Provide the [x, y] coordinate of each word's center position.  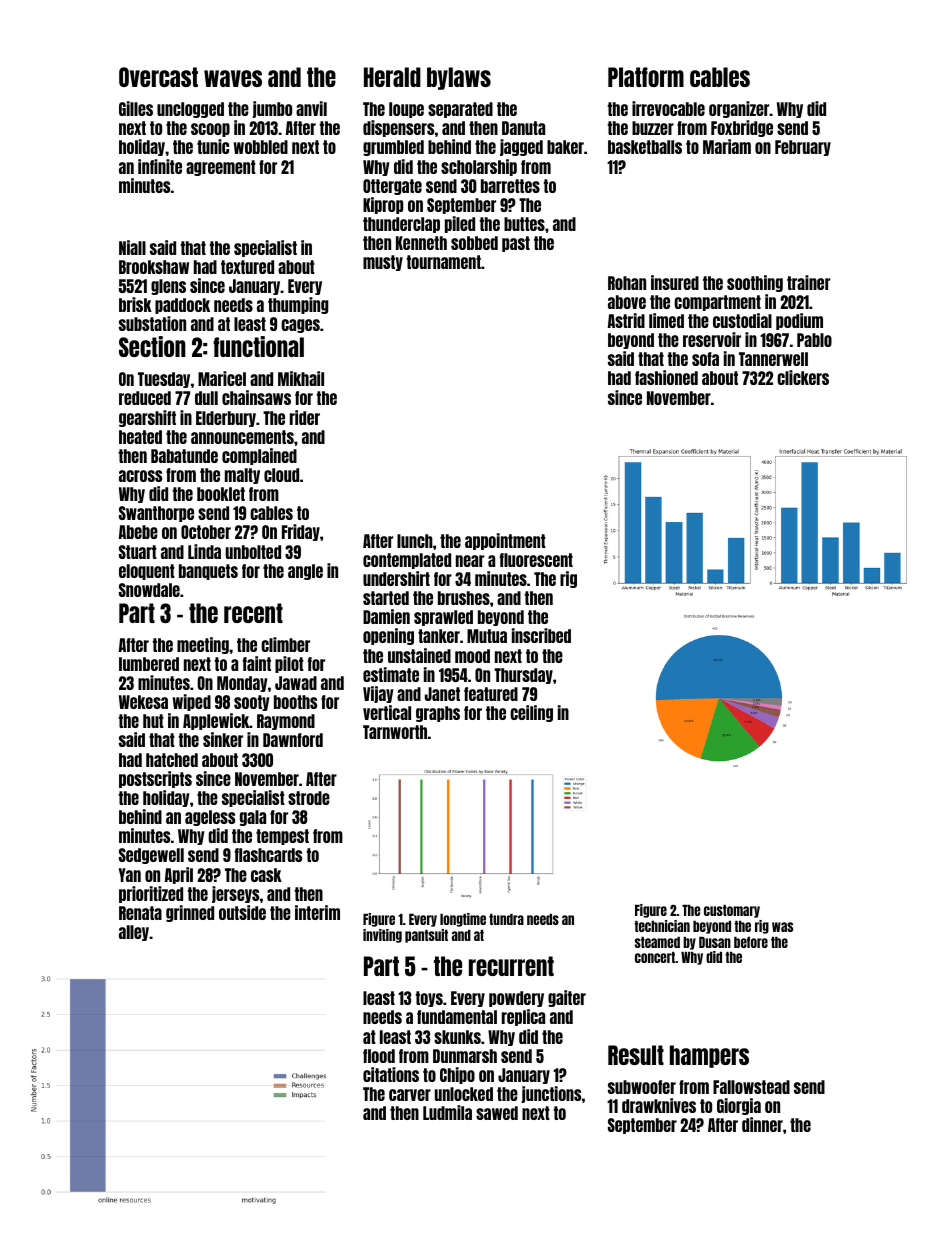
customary [732, 911]
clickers [803, 377]
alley [134, 933]
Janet [442, 694]
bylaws [459, 78]
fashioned [666, 377]
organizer [739, 109]
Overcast [158, 77]
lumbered [149, 664]
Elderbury [226, 419]
